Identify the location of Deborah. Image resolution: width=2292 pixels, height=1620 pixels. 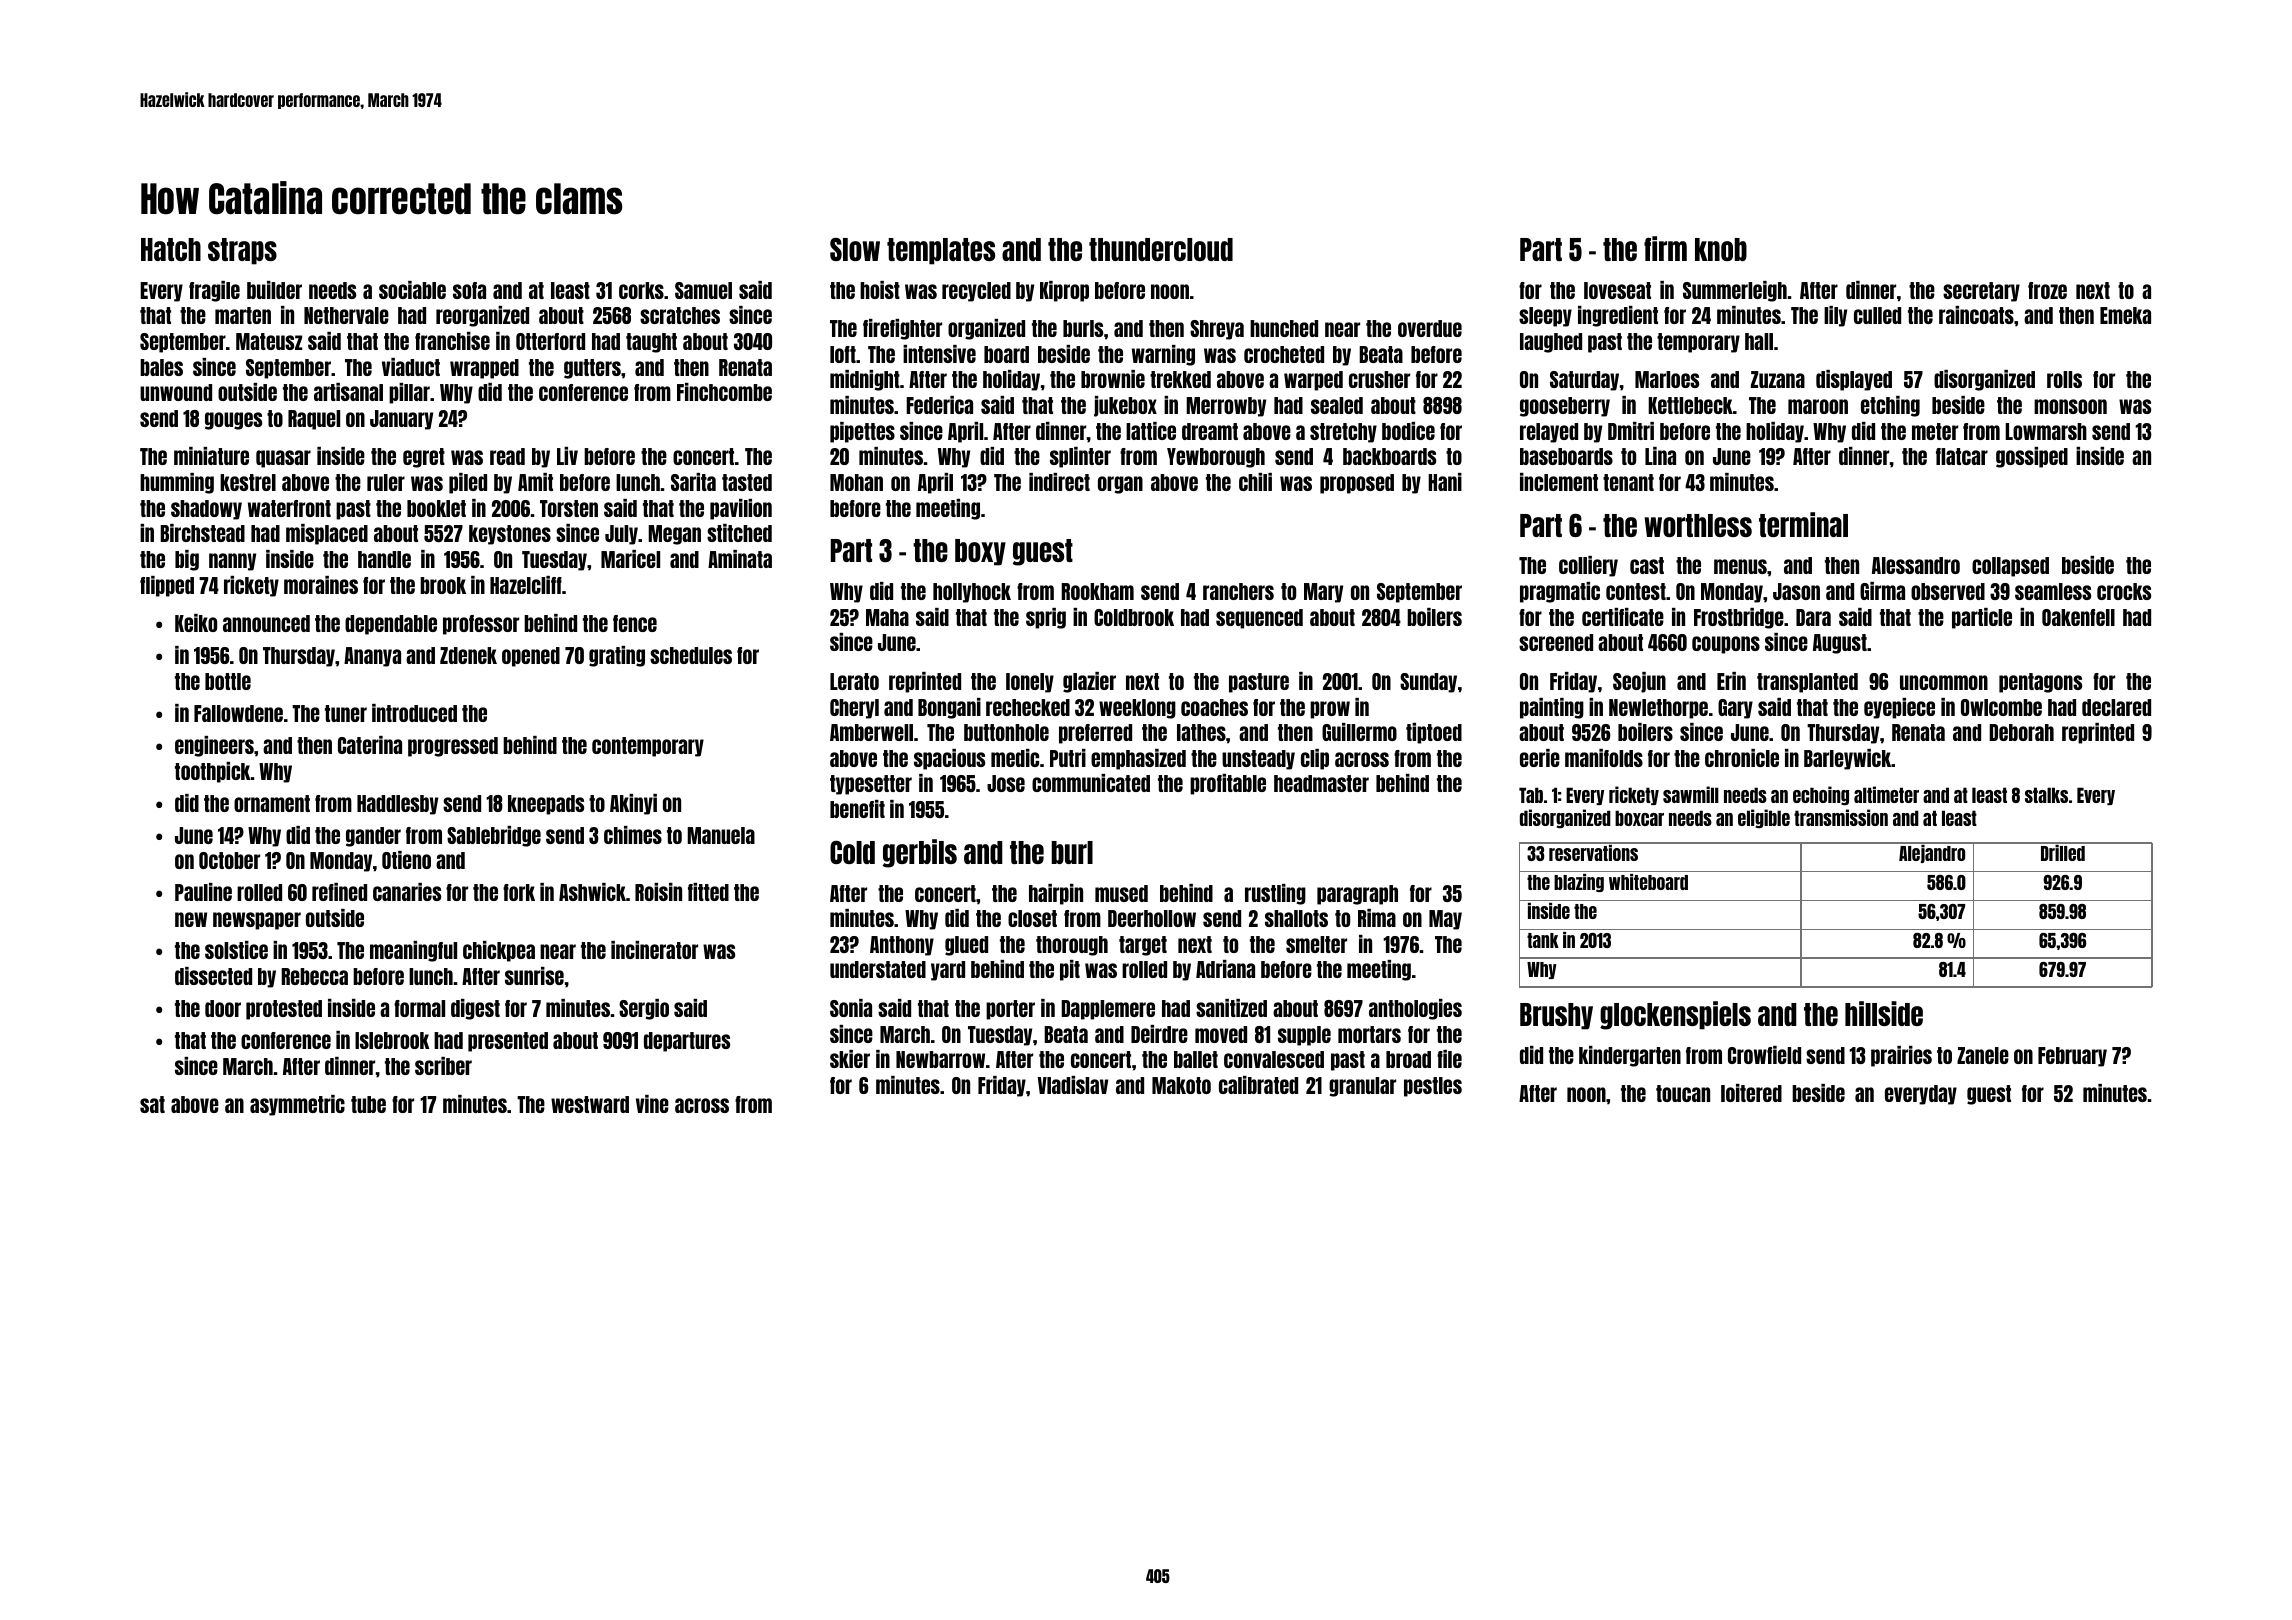
(2021, 732).
